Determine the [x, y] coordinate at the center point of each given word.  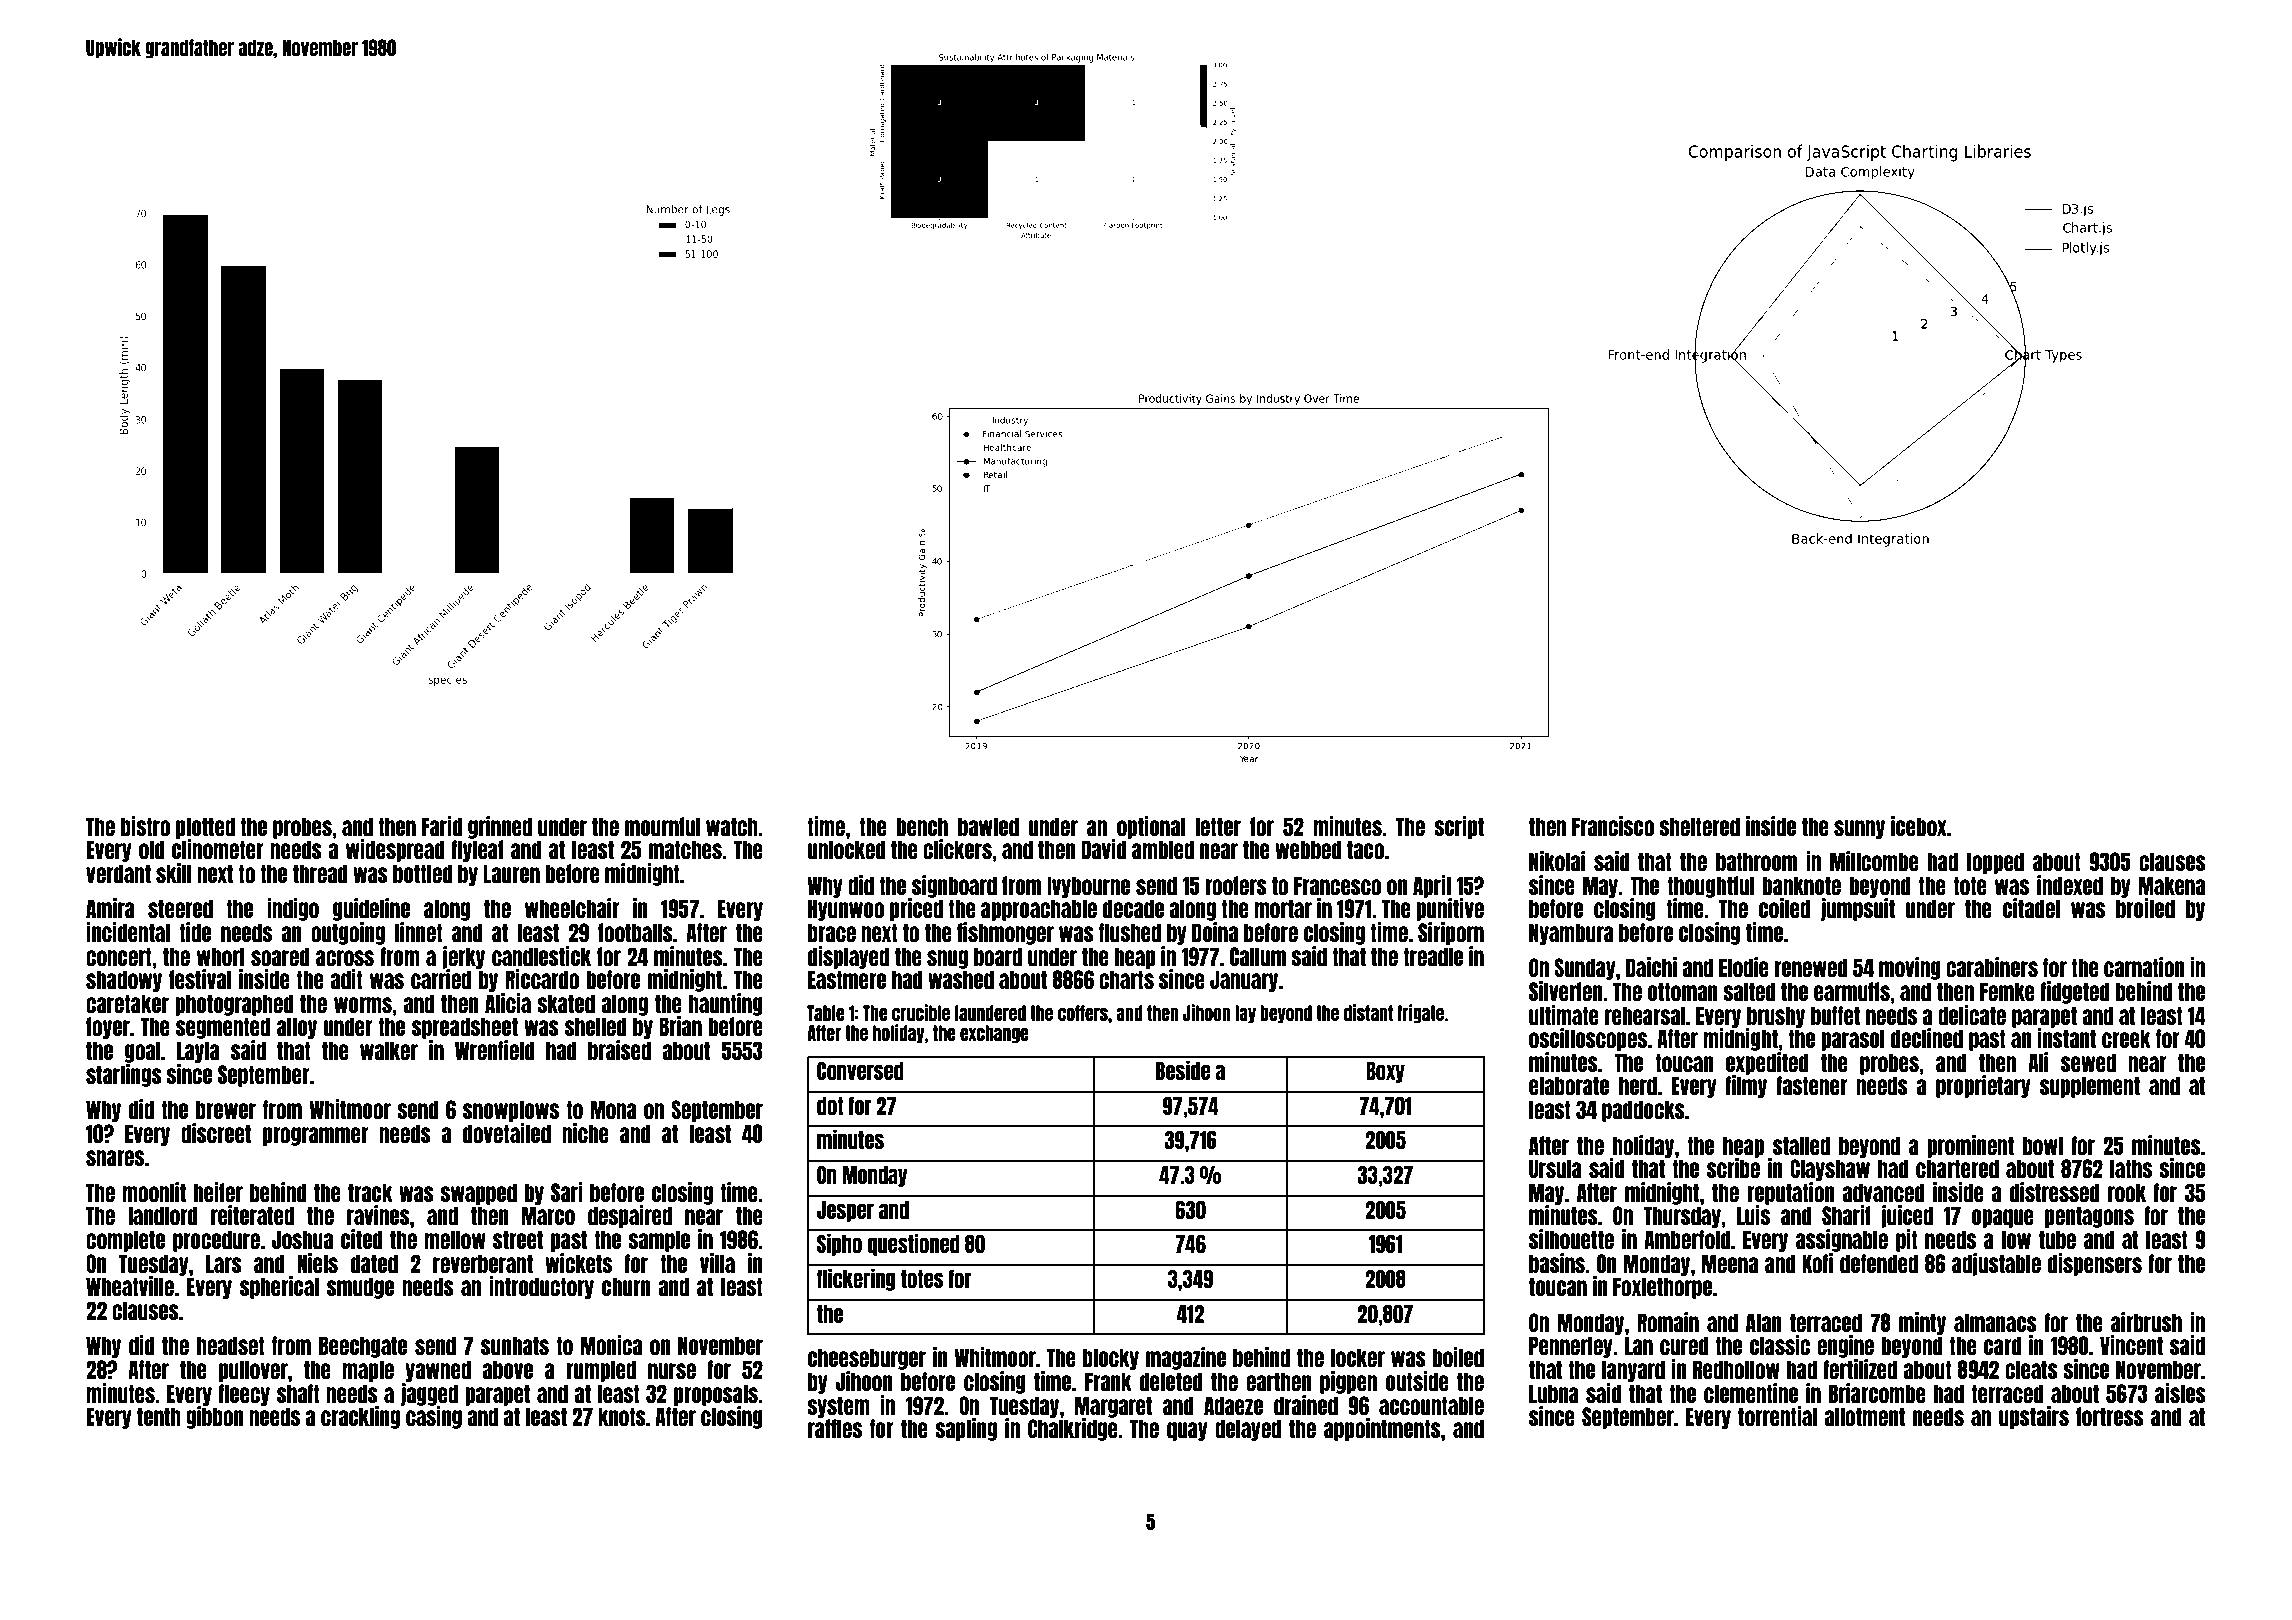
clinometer [217, 849]
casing [434, 1417]
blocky [1111, 1359]
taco [1365, 849]
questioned [914, 1244]
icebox [1919, 826]
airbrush [2146, 1322]
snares [115, 1158]
